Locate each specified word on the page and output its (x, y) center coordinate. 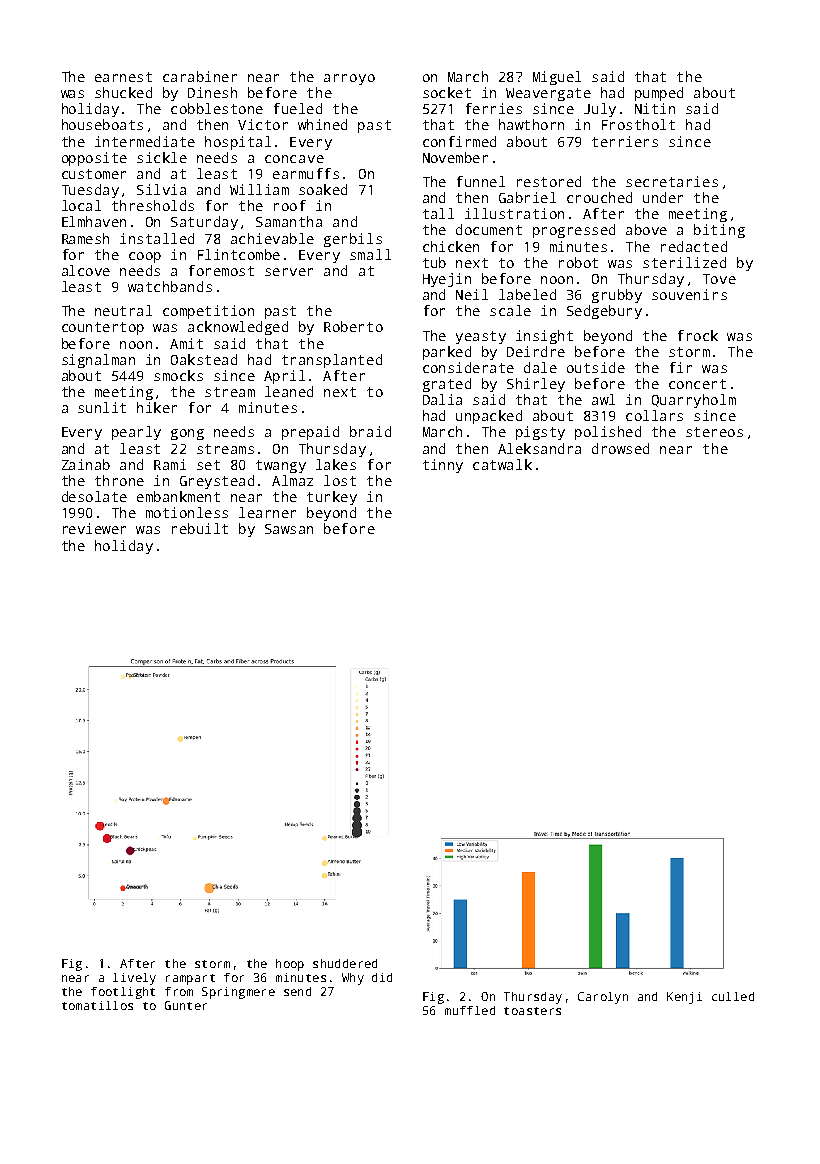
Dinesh (212, 92)
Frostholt (638, 124)
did (382, 977)
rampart (190, 979)
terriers (625, 141)
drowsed (620, 448)
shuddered (345, 963)
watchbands (170, 286)
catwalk (502, 464)
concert (697, 384)
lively (134, 979)
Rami (170, 464)
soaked (323, 189)
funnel (481, 181)
